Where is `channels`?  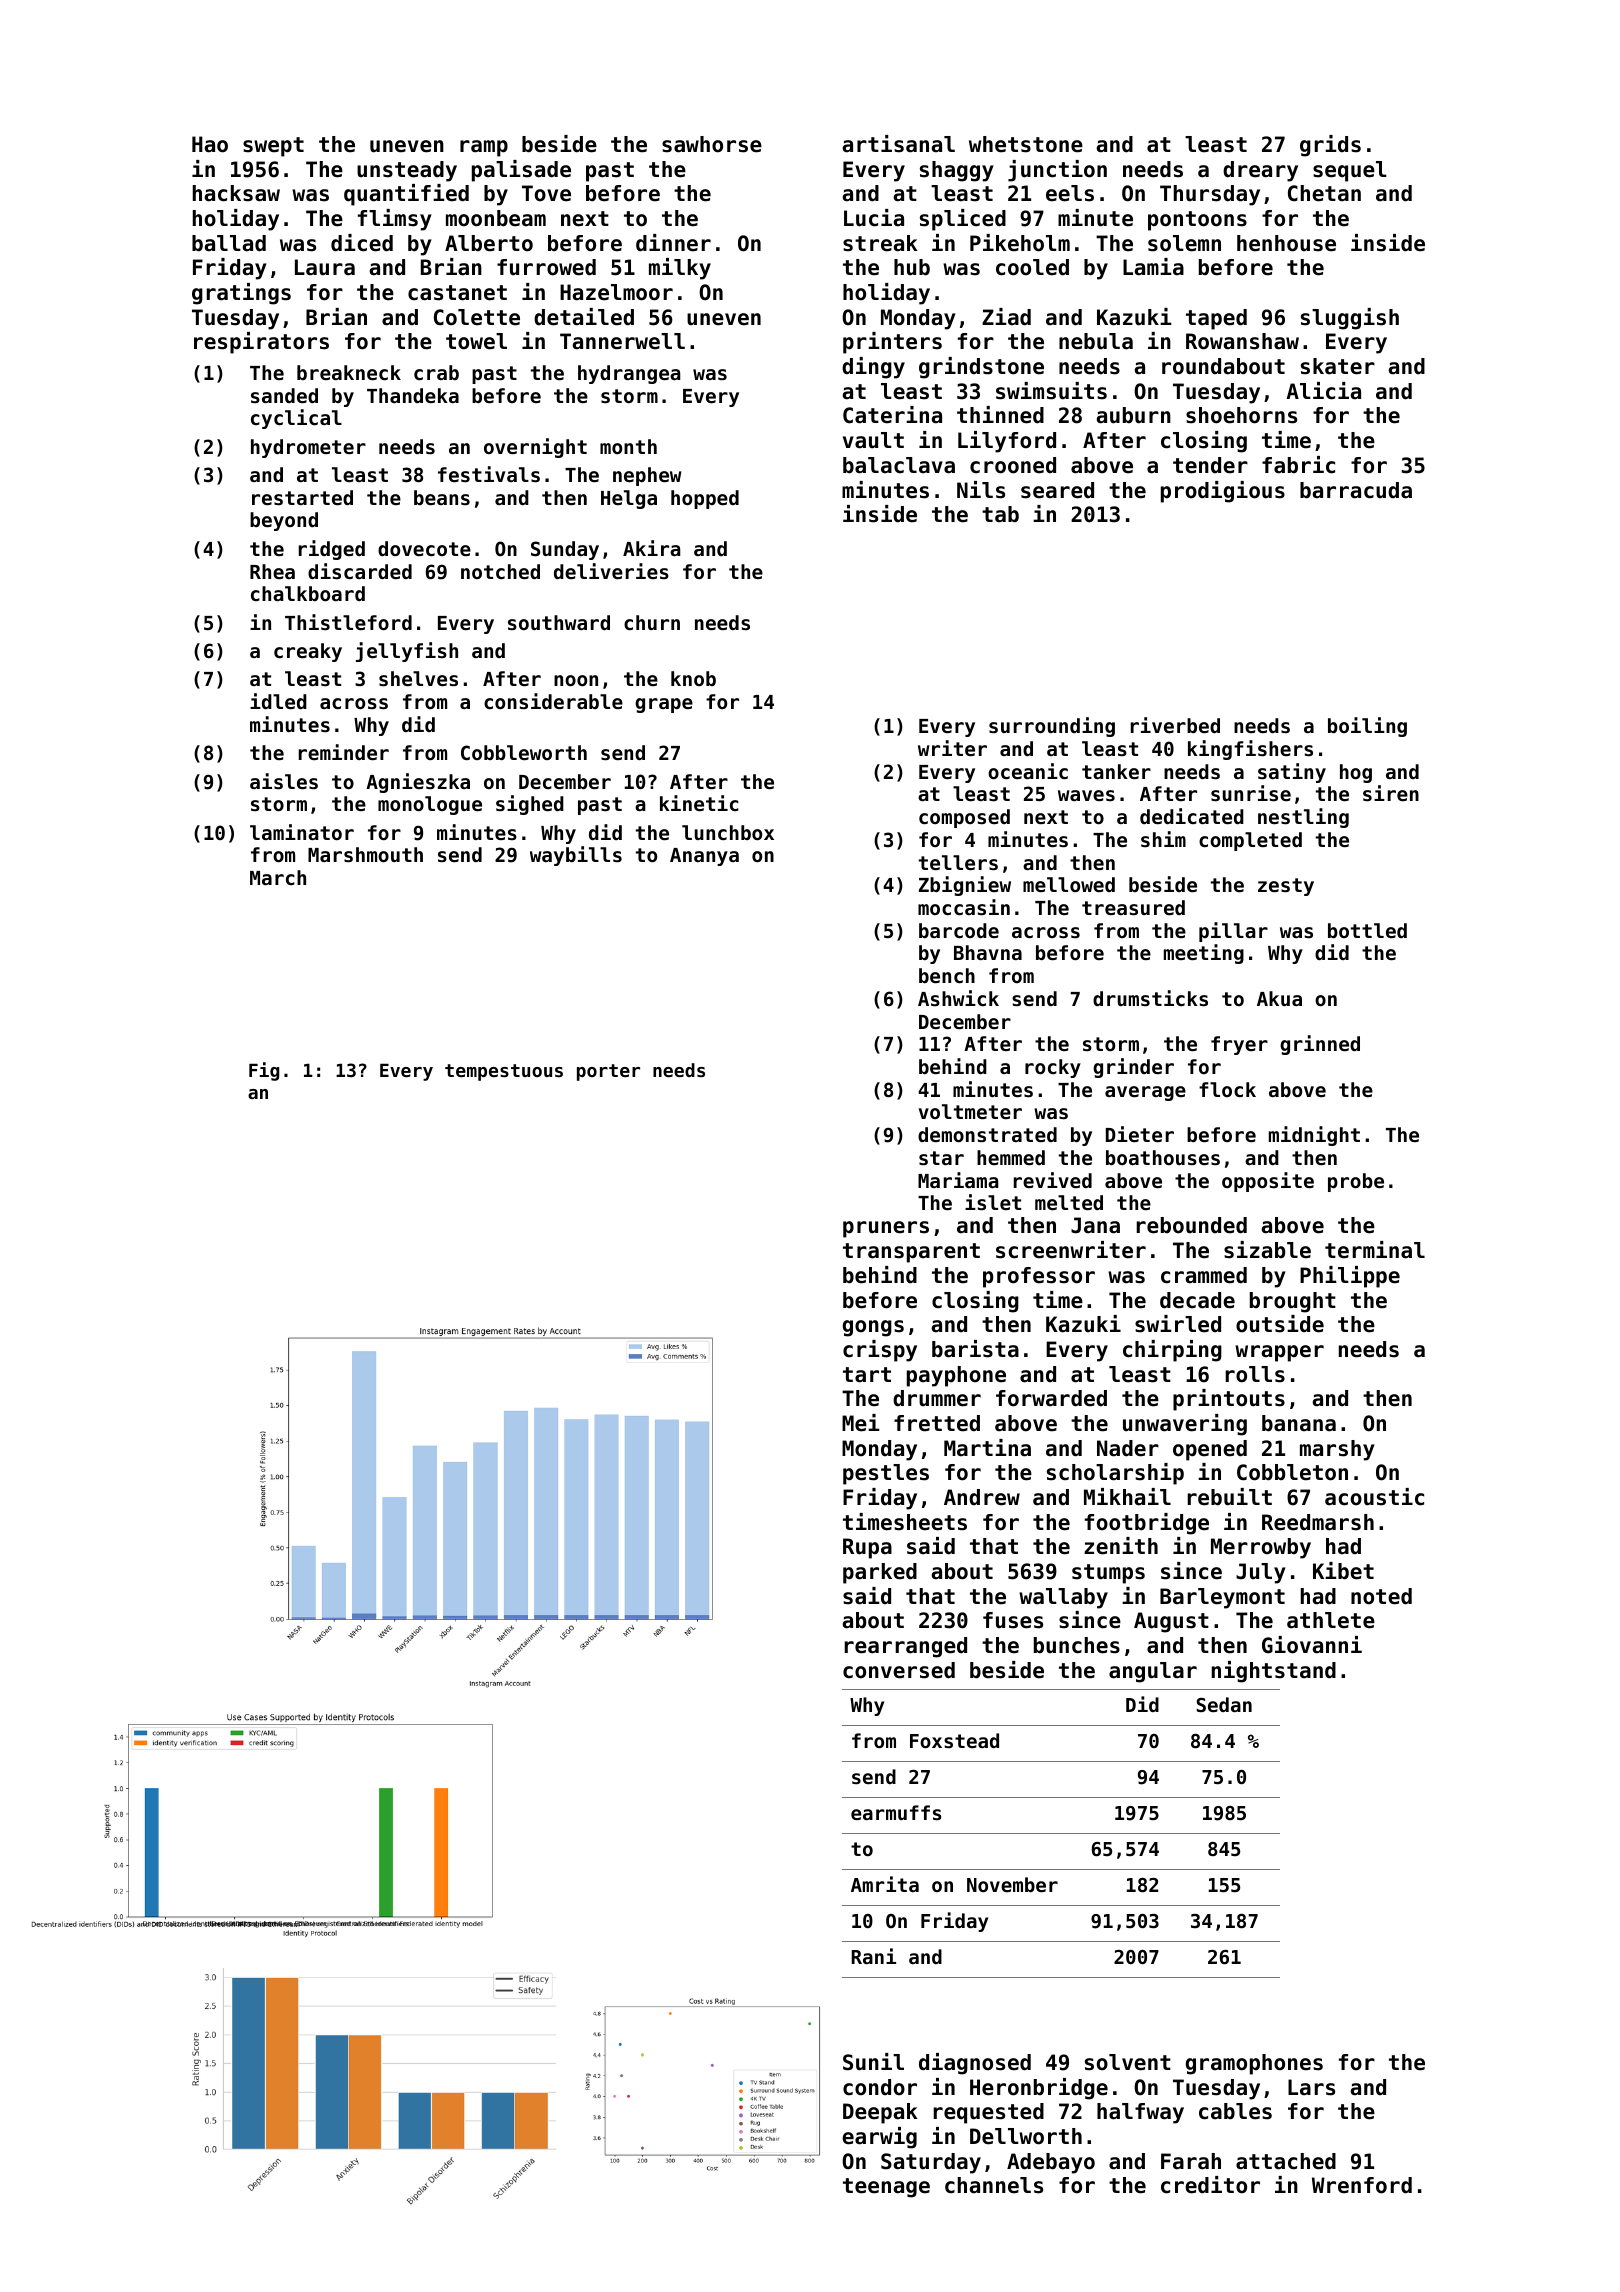 channels is located at coordinates (994, 2185).
